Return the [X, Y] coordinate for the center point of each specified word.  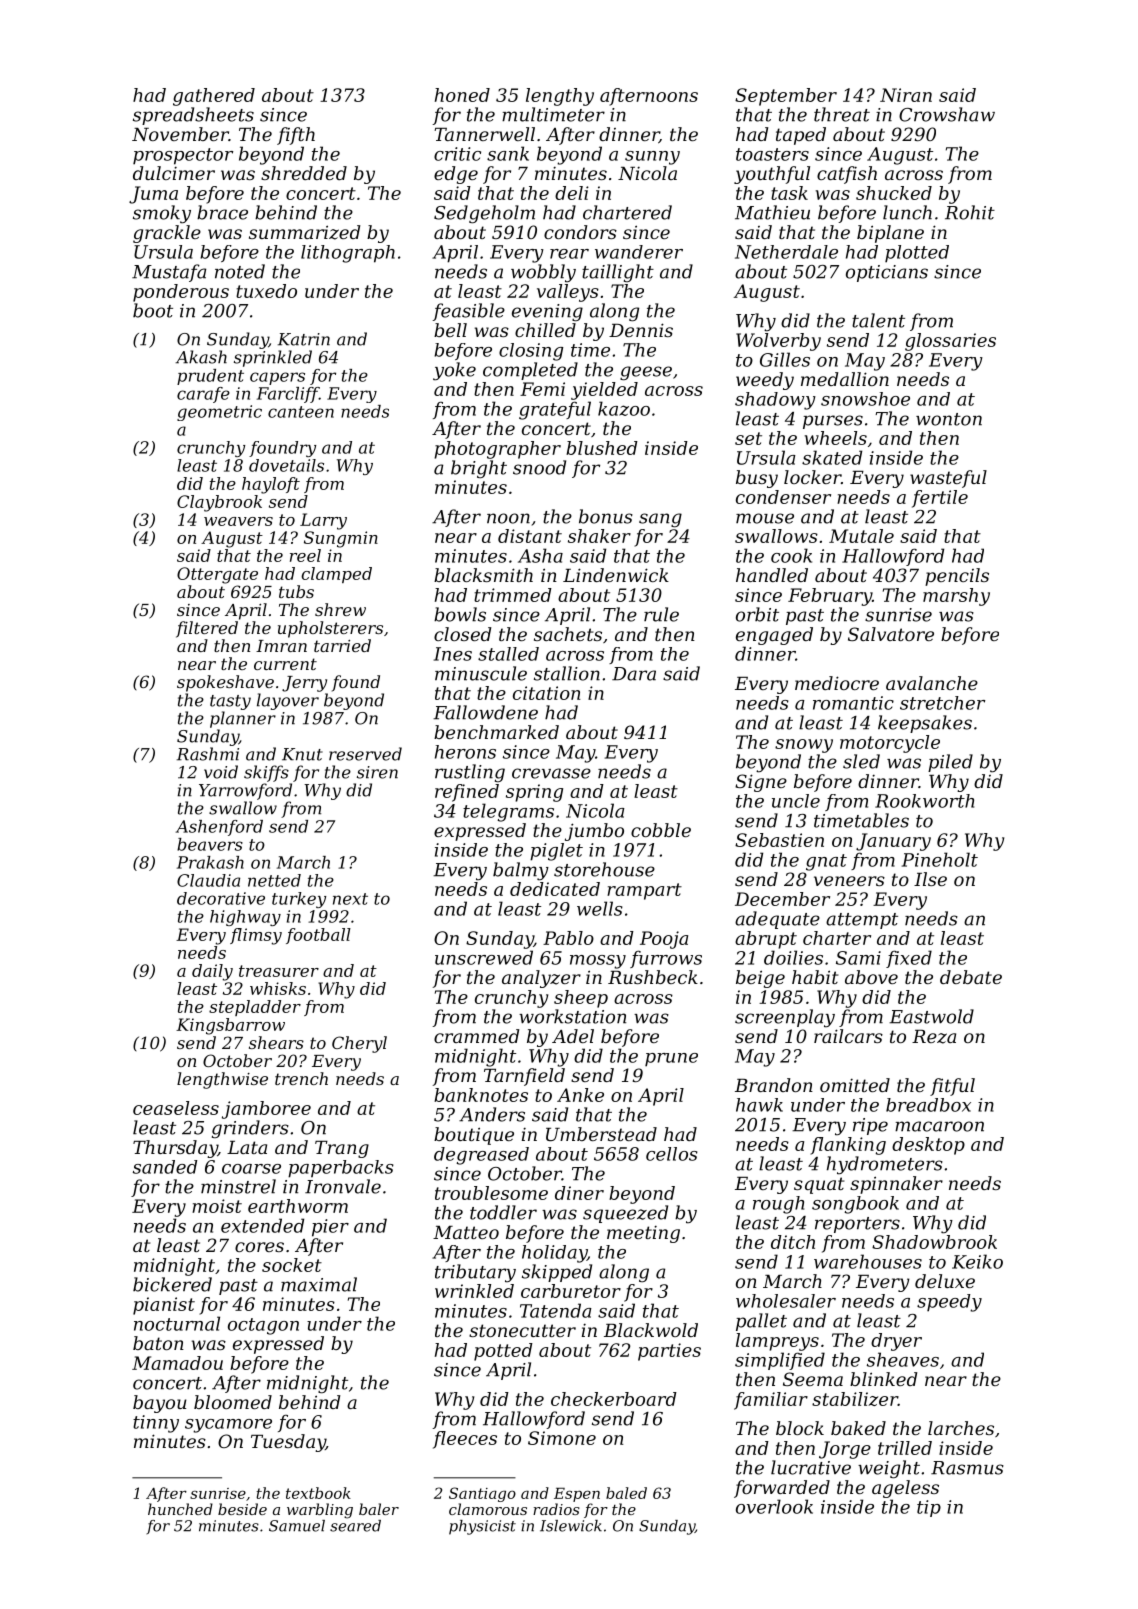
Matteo [466, 1232]
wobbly [543, 273]
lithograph [348, 254]
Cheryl [359, 1044]
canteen [301, 412]
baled [626, 1493]
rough [778, 1205]
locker [812, 477]
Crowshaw [947, 114]
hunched [180, 1509]
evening [547, 313]
